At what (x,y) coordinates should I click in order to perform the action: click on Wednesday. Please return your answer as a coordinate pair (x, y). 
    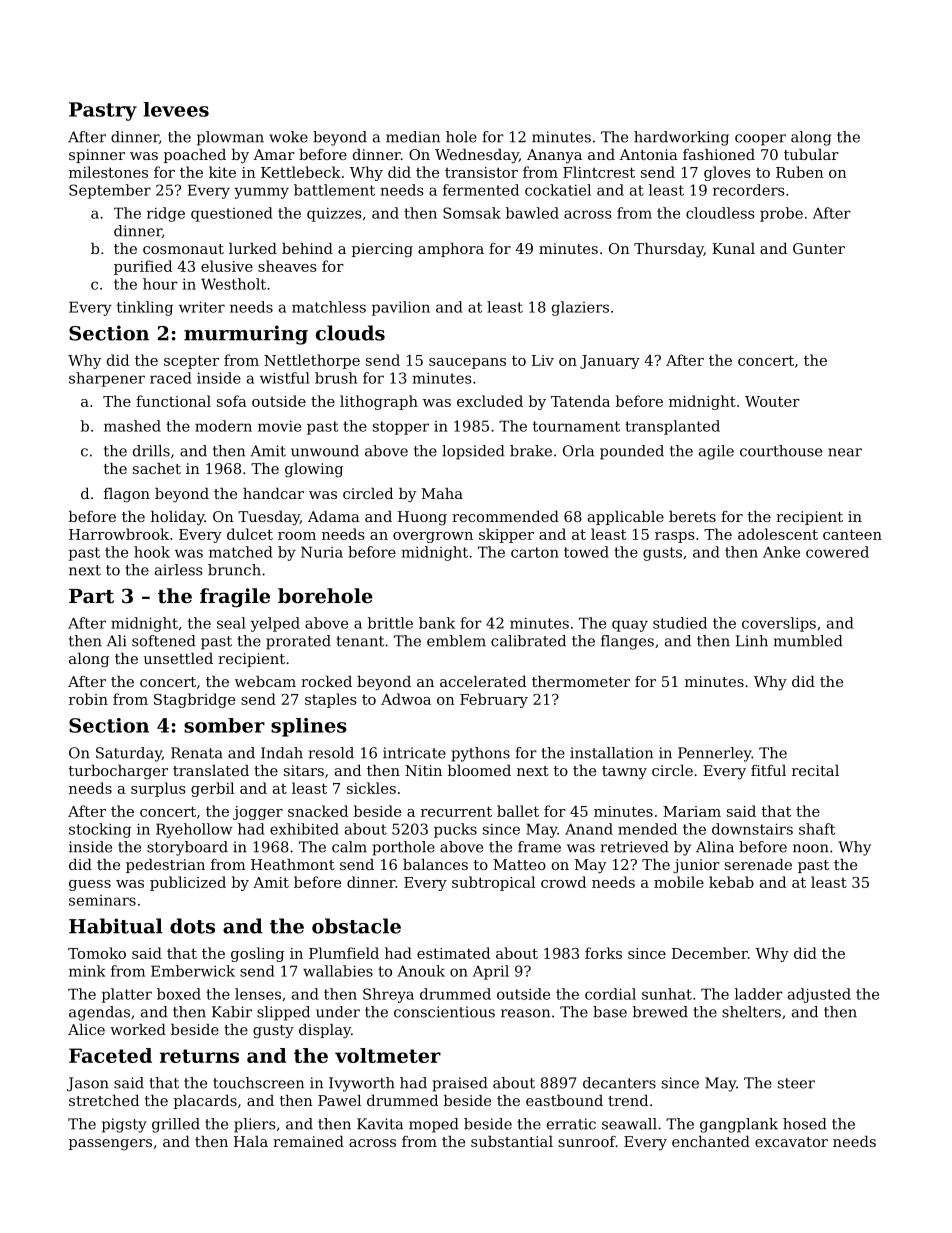
    Looking at the image, I should click on (477, 156).
